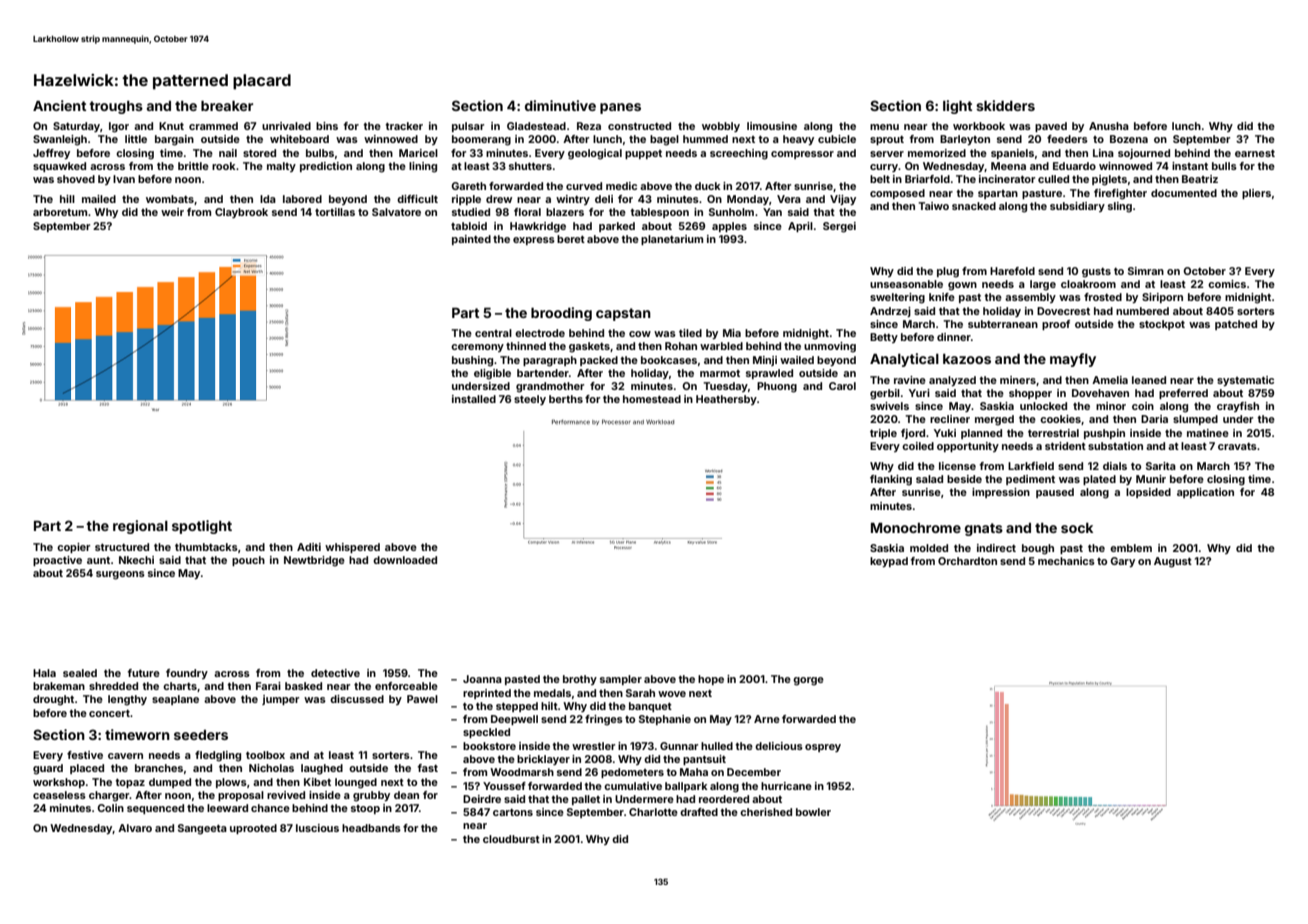 This screenshot has width=1308, height=924. What do you see at coordinates (213, 126) in the screenshot?
I see `crammed` at bounding box center [213, 126].
